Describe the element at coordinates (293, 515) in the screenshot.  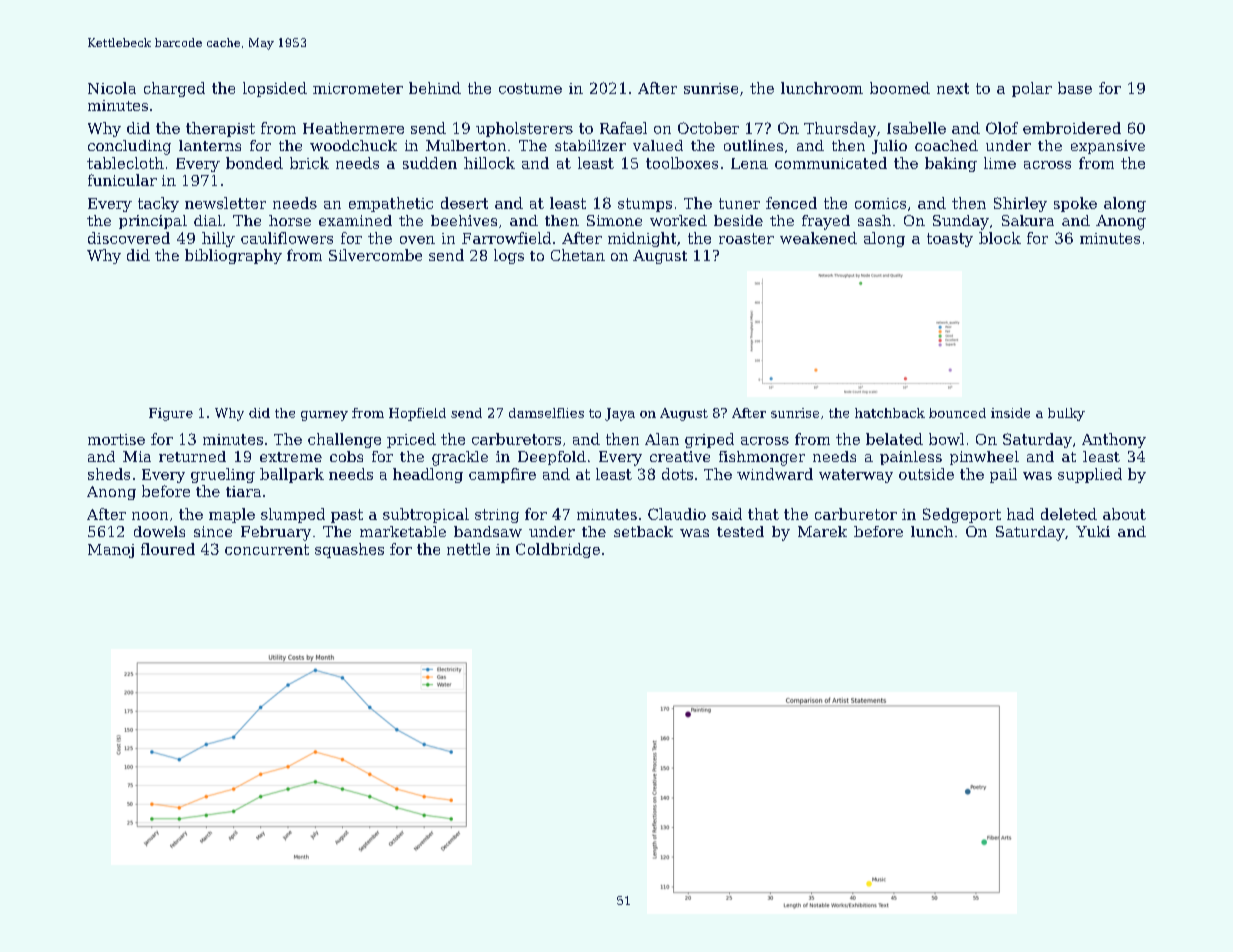
I see `slumped` at that location.
